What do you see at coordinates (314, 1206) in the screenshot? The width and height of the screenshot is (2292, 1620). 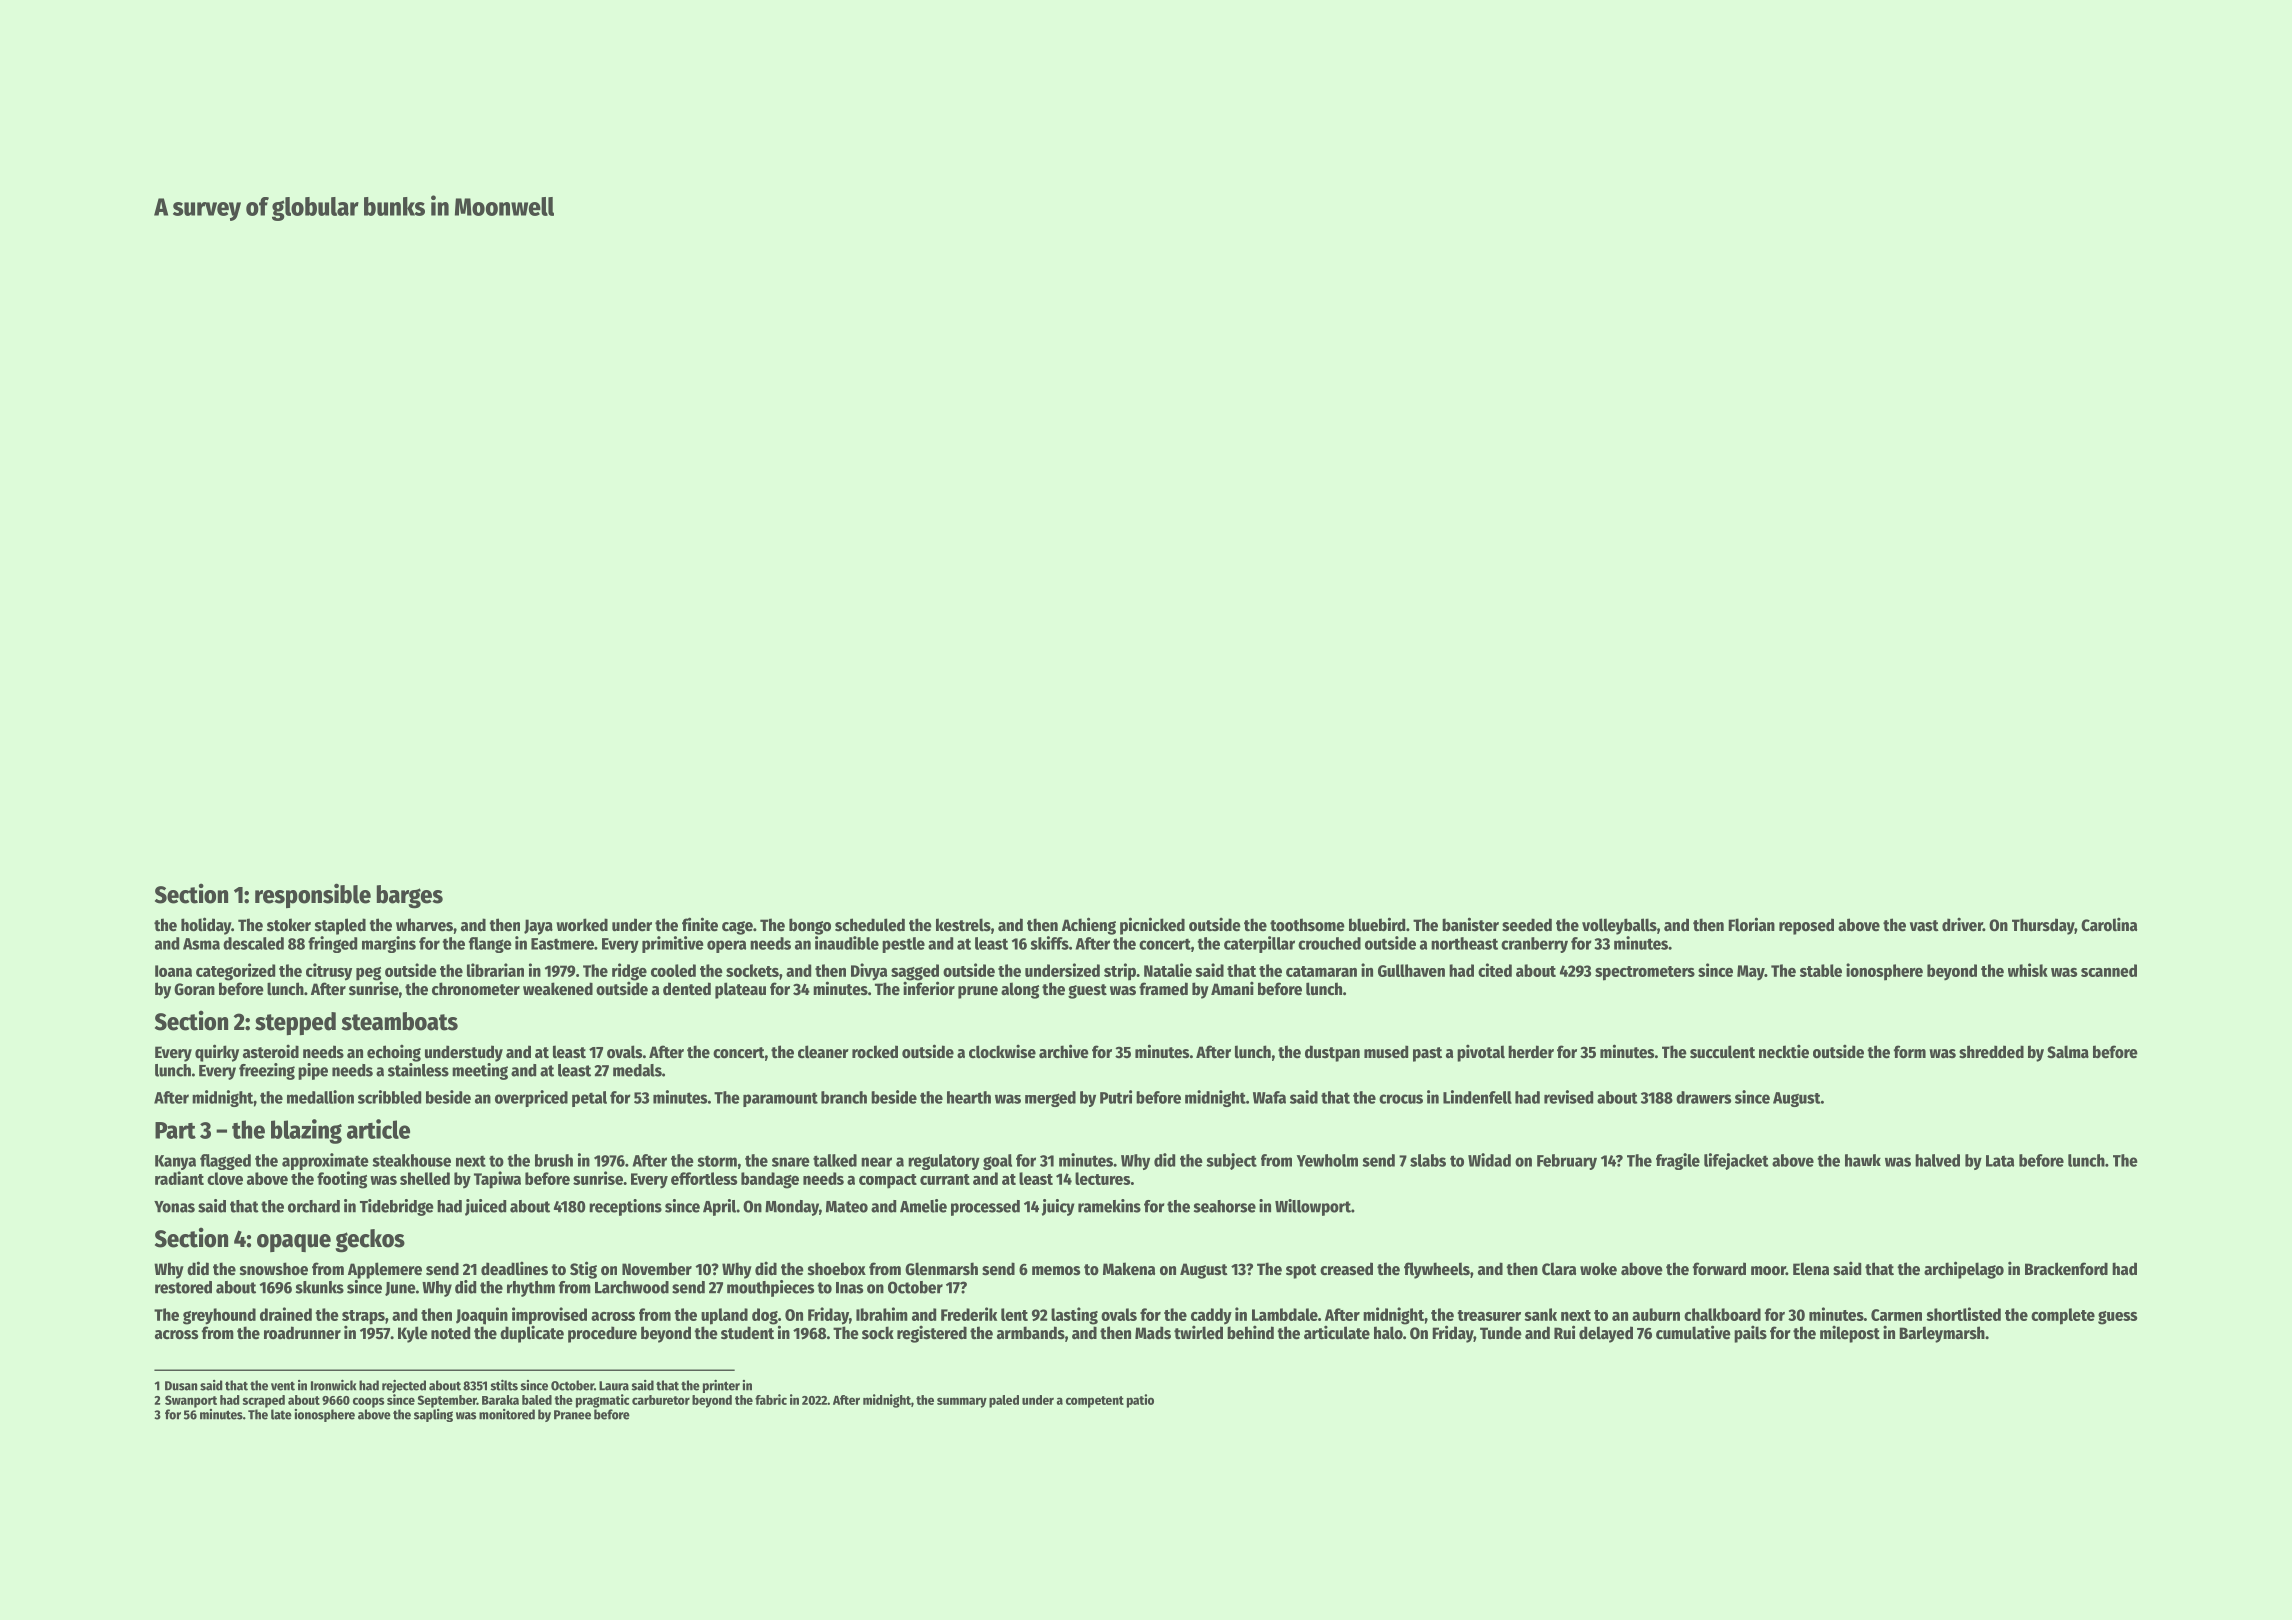 I see `orchard` at bounding box center [314, 1206].
